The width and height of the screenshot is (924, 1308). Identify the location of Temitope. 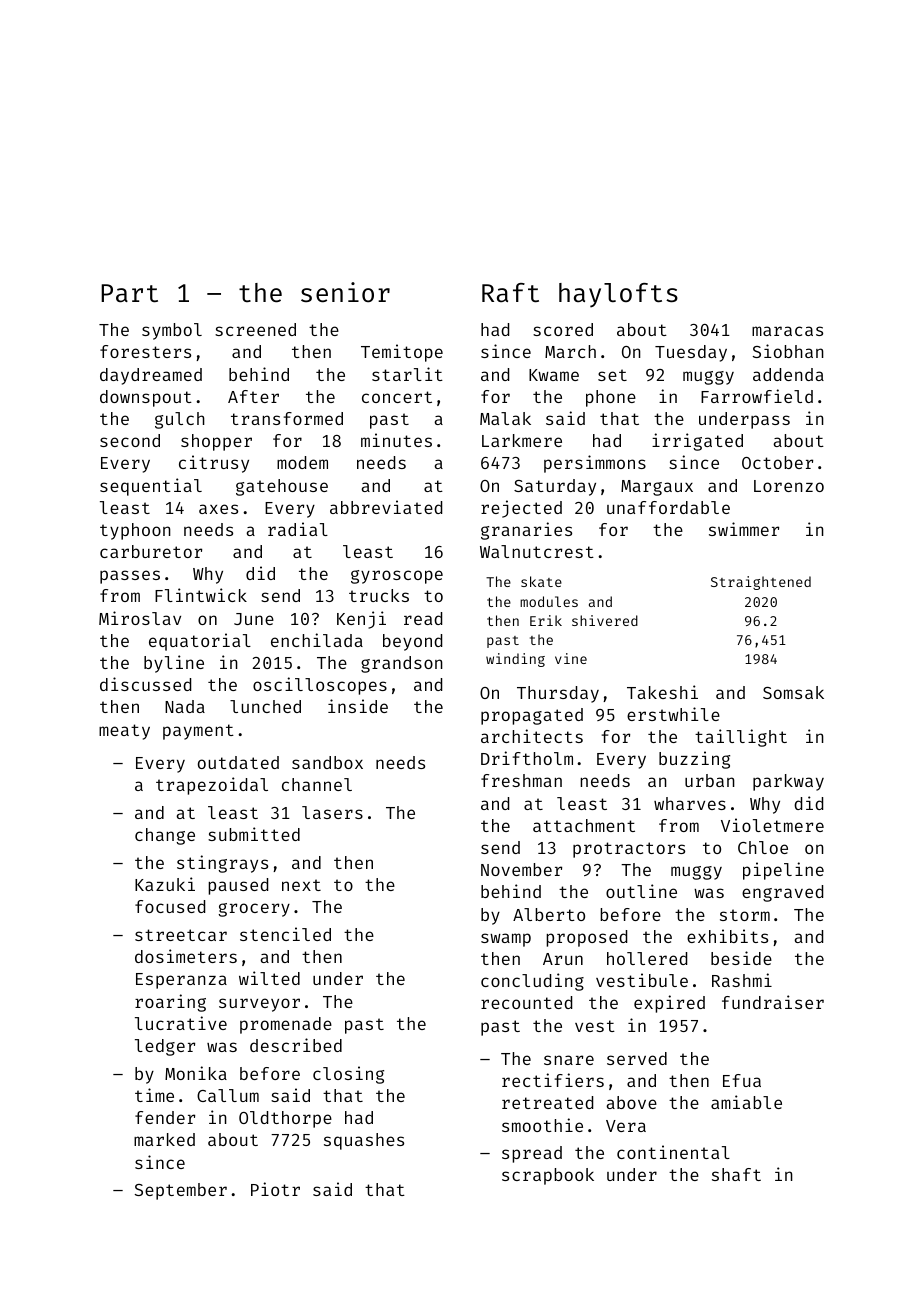
(402, 353).
